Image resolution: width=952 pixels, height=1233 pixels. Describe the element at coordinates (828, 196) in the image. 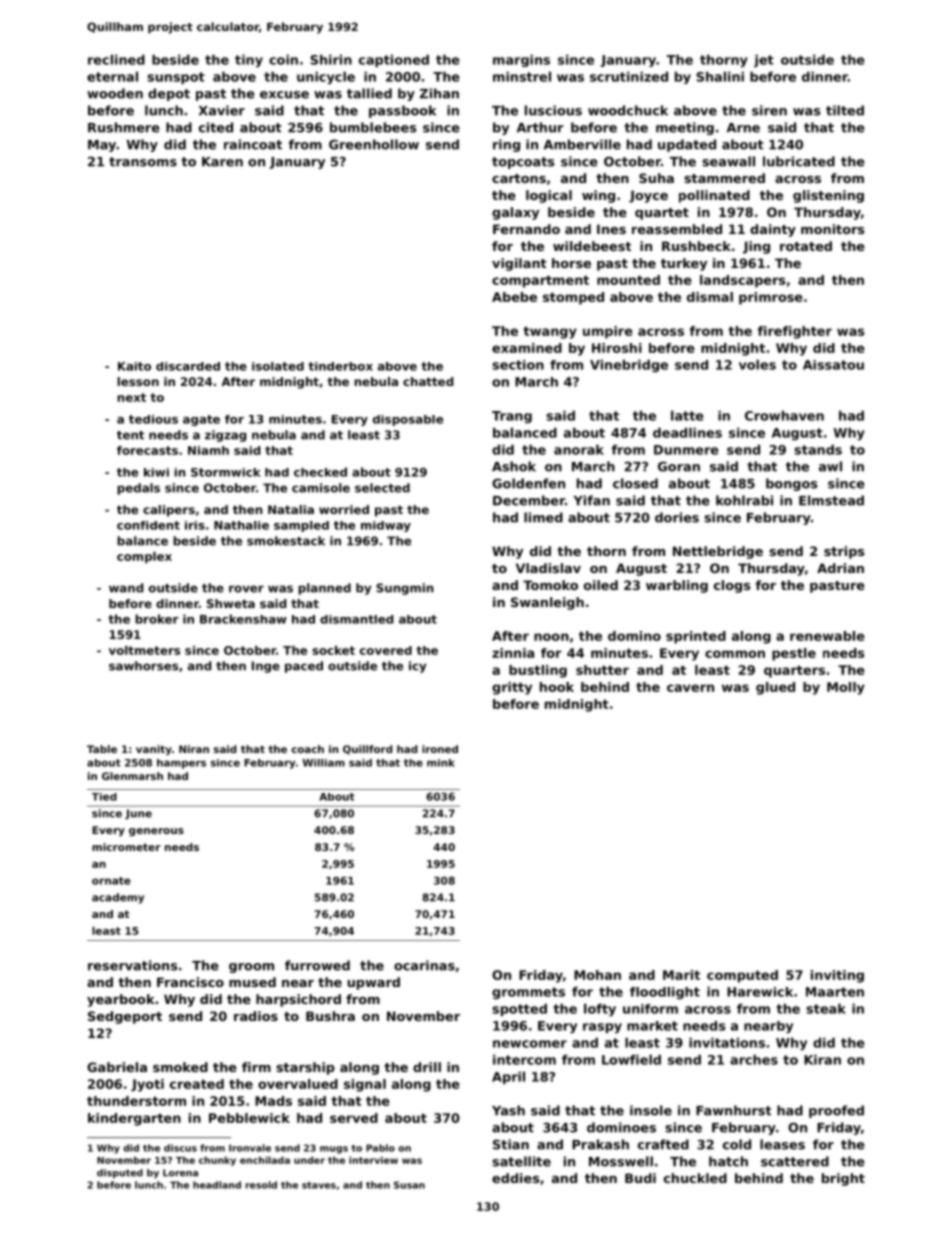

I see `glistening` at that location.
